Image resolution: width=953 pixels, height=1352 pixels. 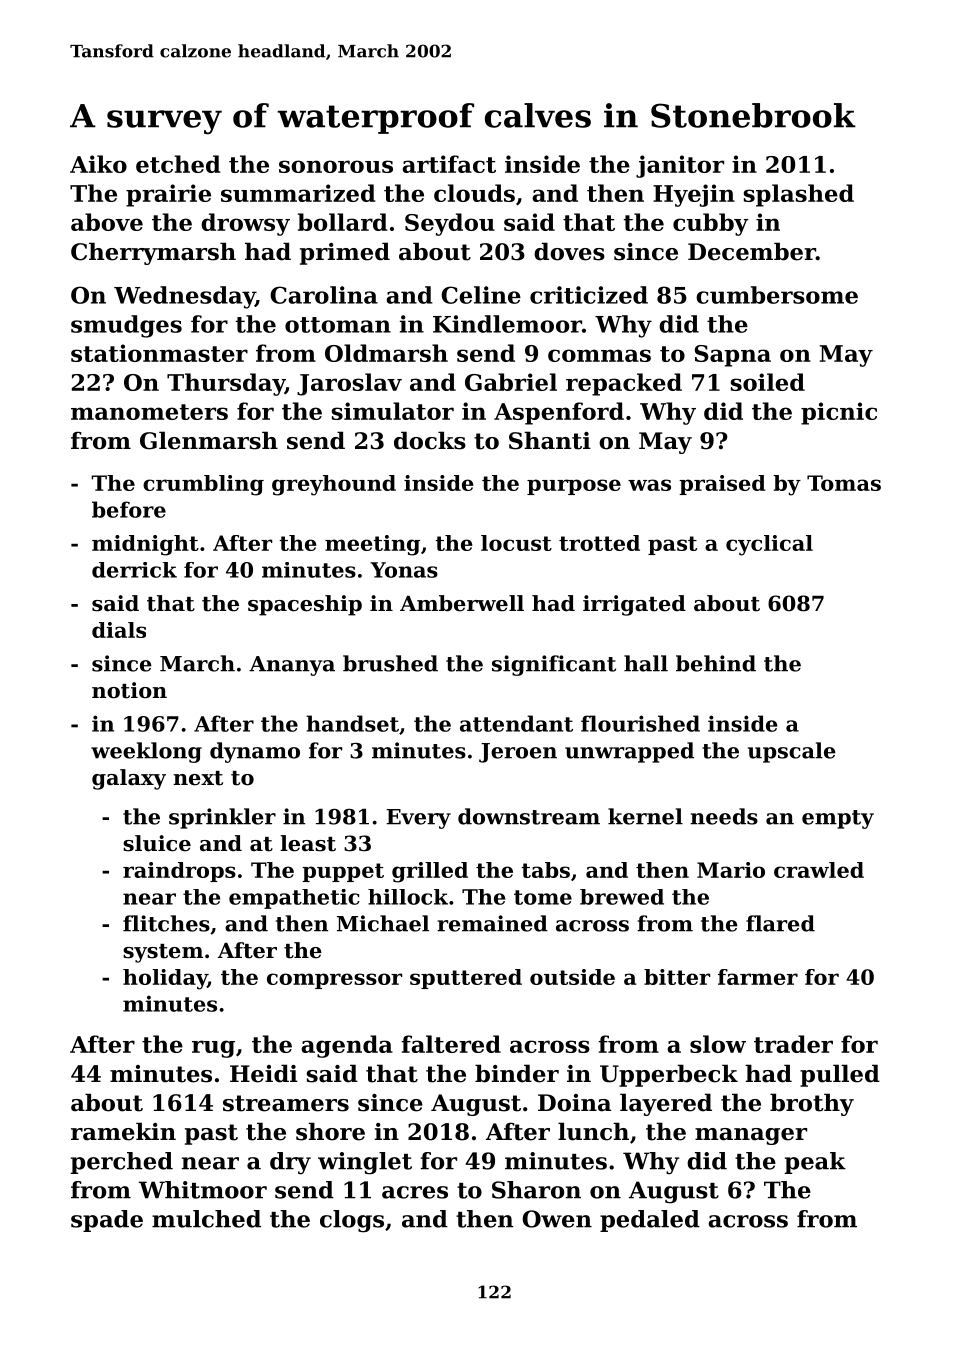 I want to click on Aiko, so click(x=98, y=164).
